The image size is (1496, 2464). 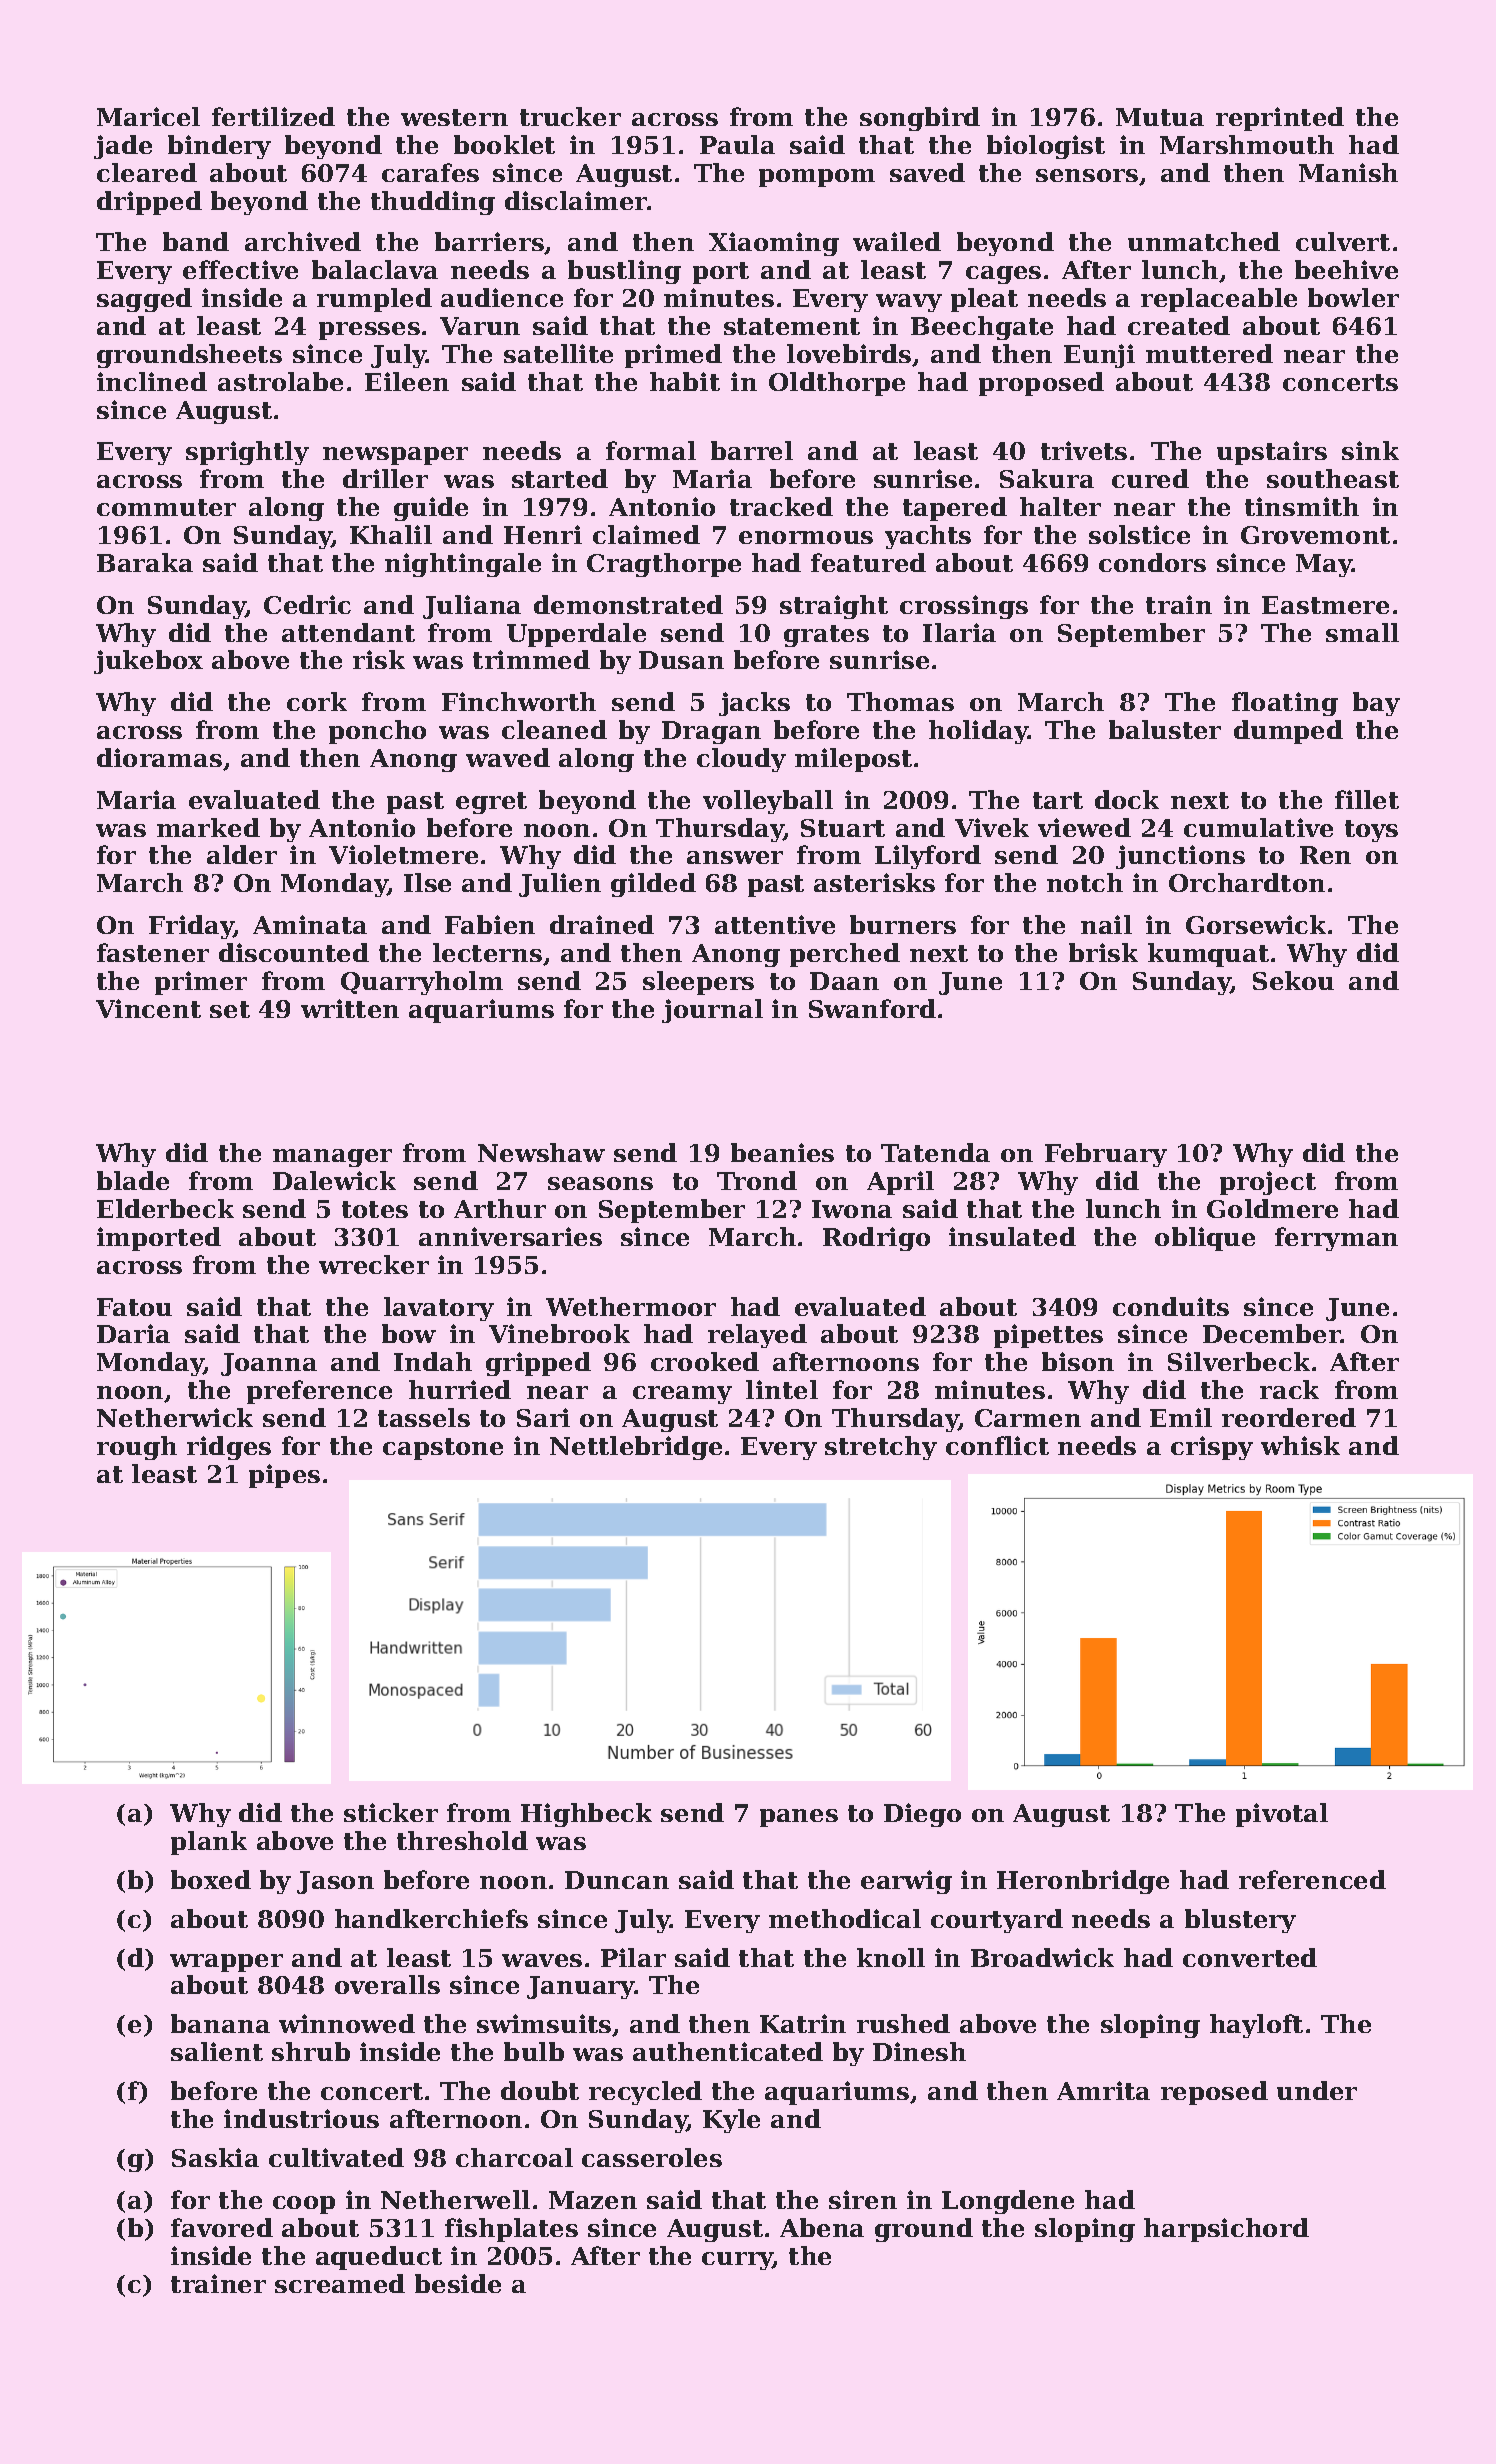 What do you see at coordinates (454, 117) in the page?
I see `western` at bounding box center [454, 117].
